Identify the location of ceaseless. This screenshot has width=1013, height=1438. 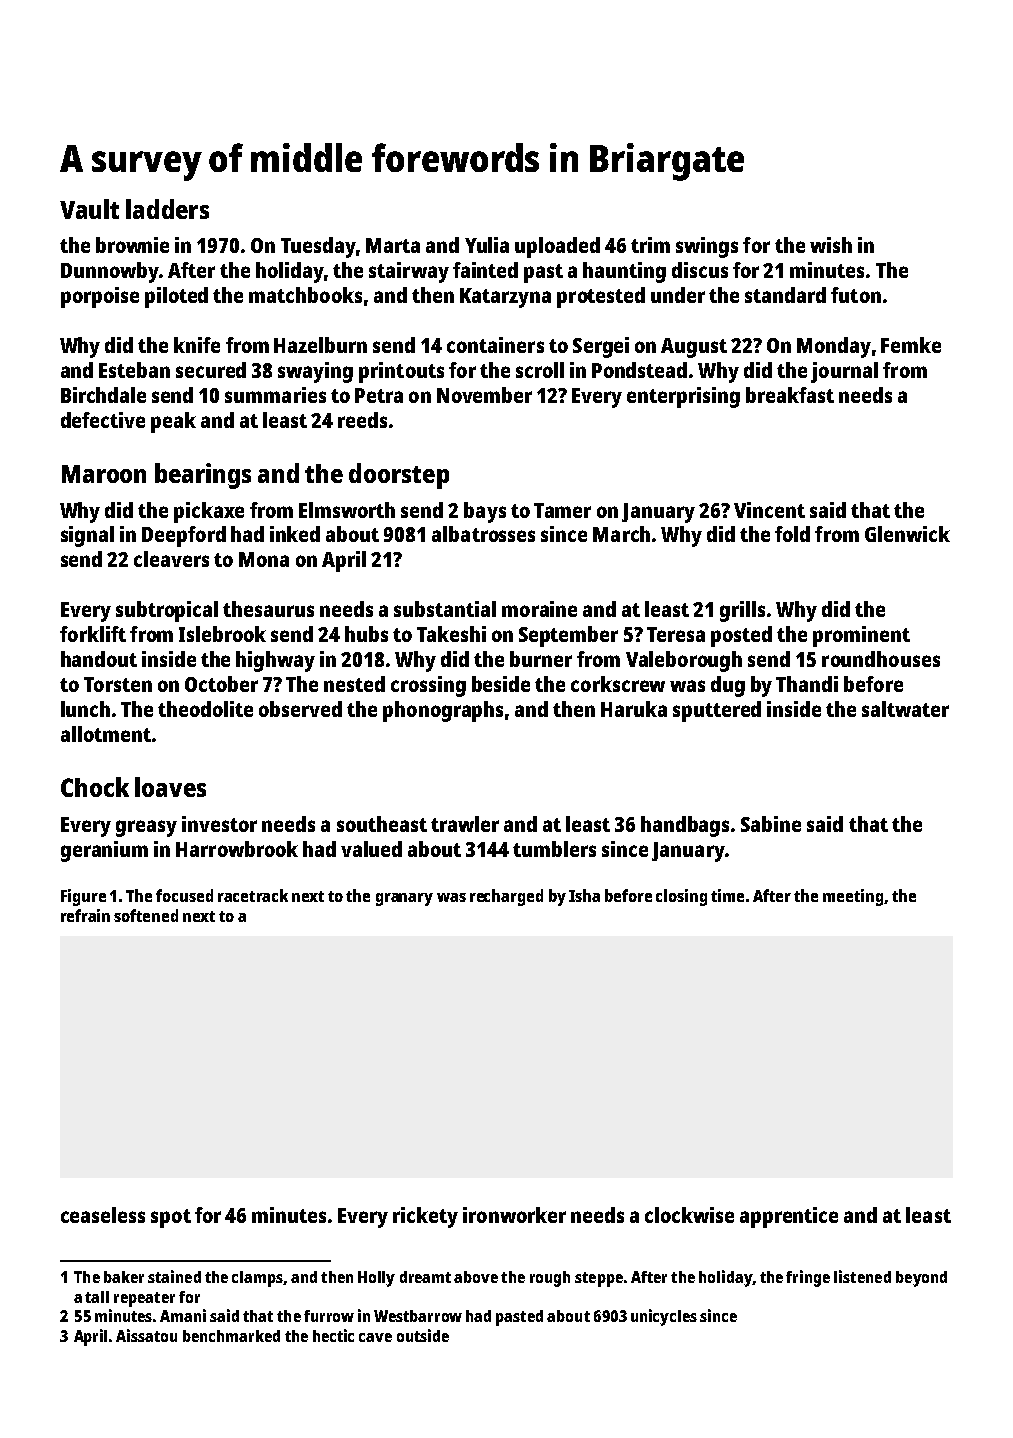
(103, 1215).
